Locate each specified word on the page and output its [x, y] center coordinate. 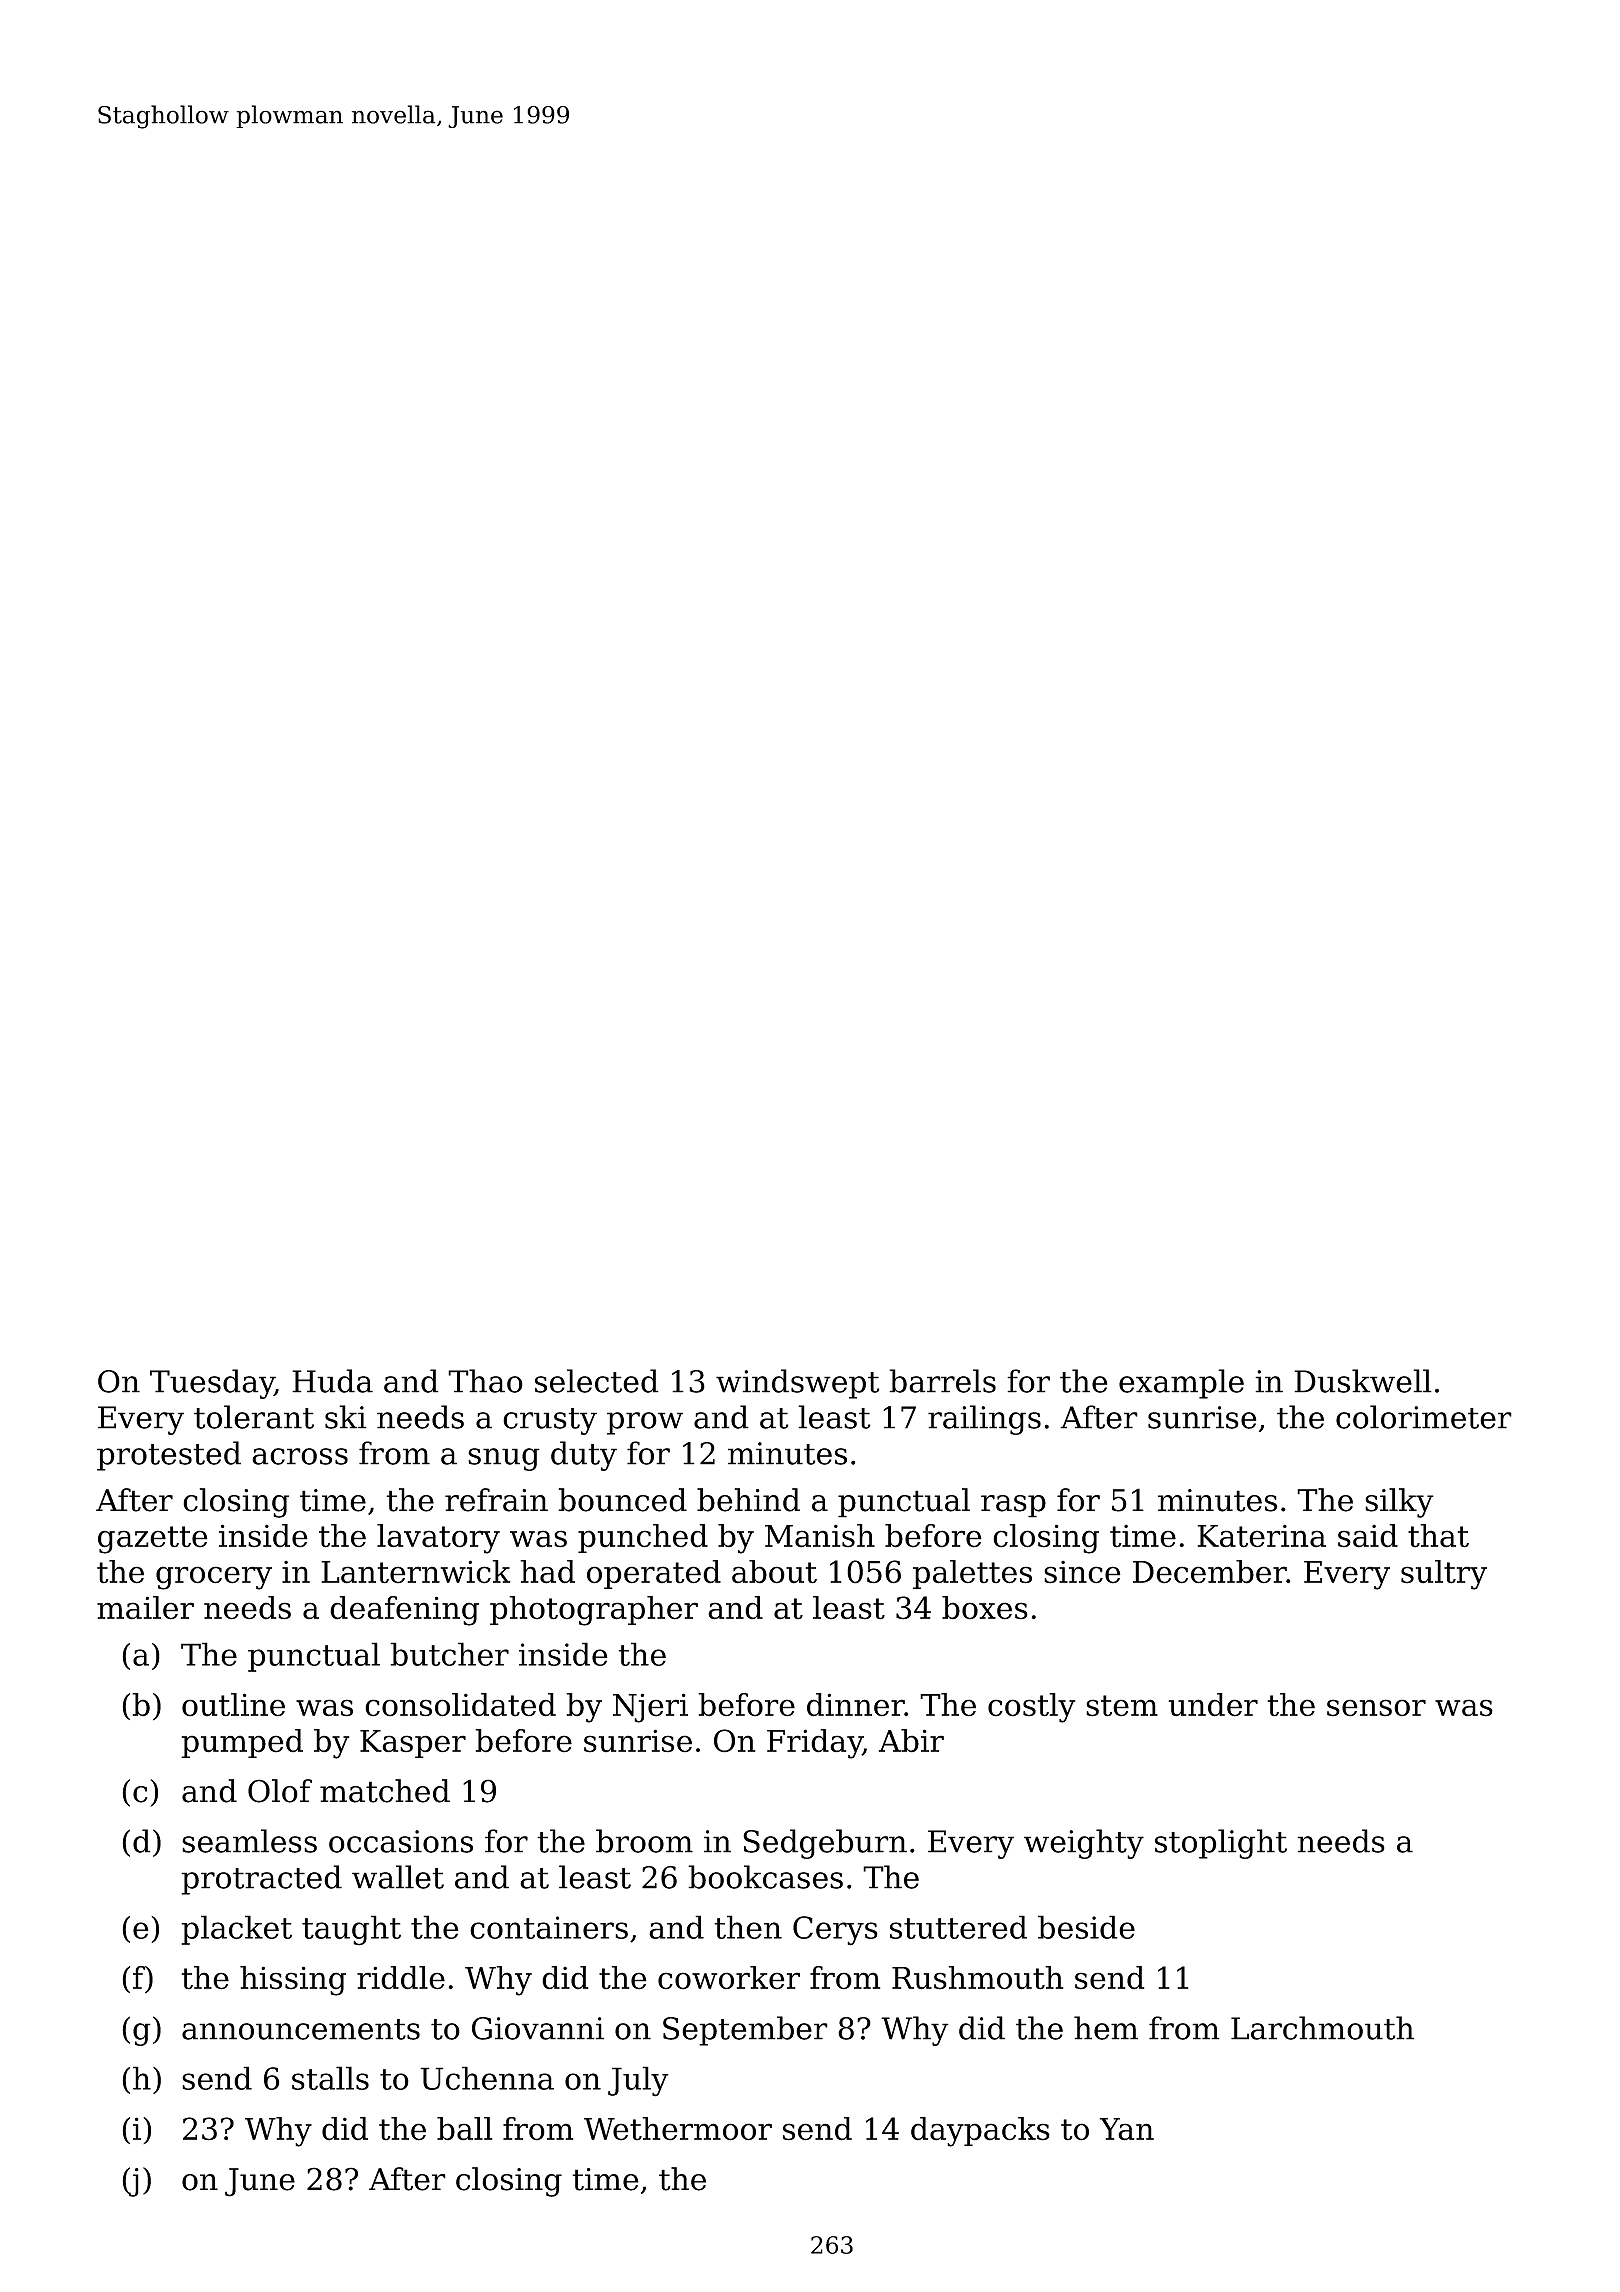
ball [464, 2129]
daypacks [980, 2132]
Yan [1126, 2129]
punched [643, 1538]
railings [984, 1420]
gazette [153, 1540]
